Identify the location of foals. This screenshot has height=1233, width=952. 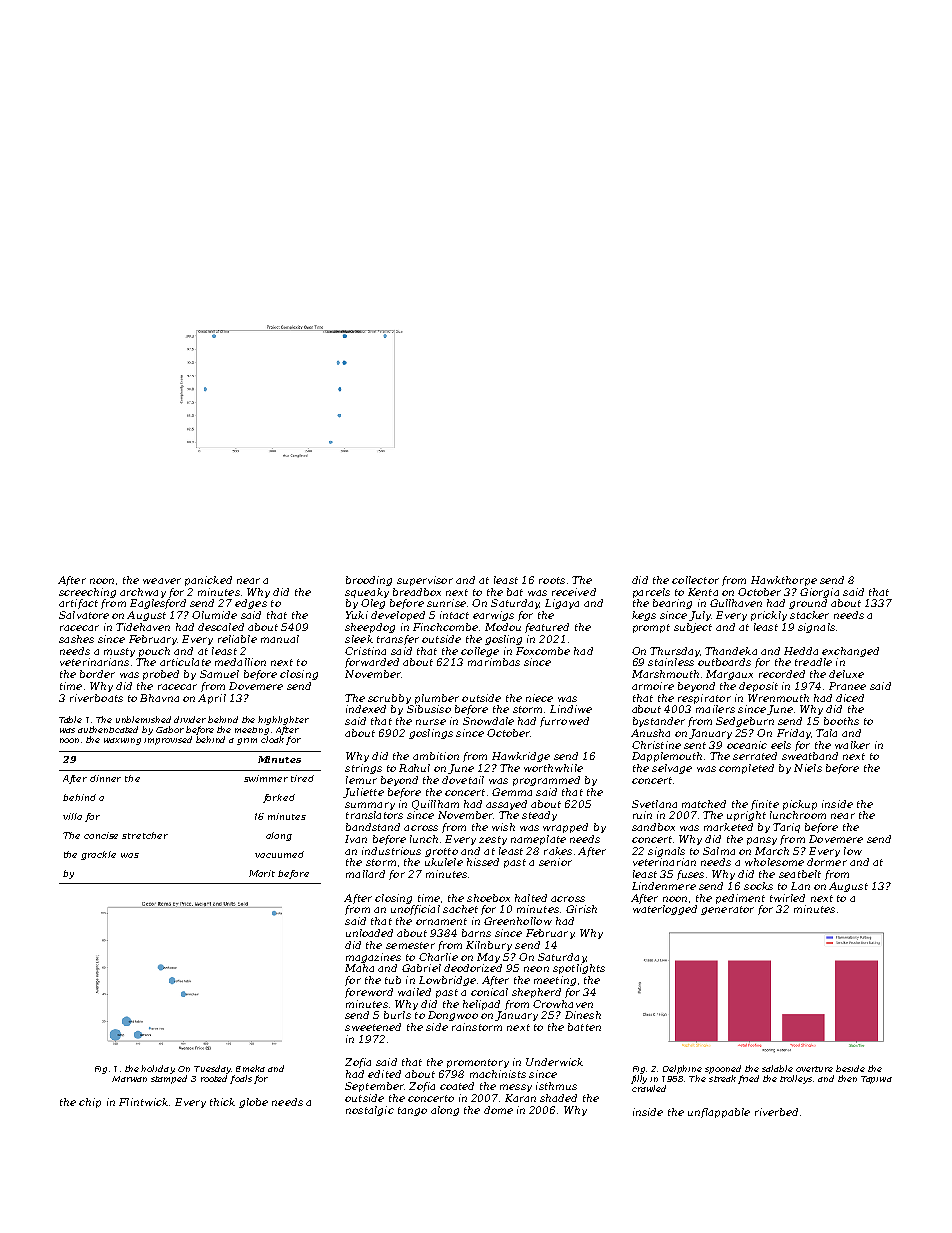
(241, 1079).
